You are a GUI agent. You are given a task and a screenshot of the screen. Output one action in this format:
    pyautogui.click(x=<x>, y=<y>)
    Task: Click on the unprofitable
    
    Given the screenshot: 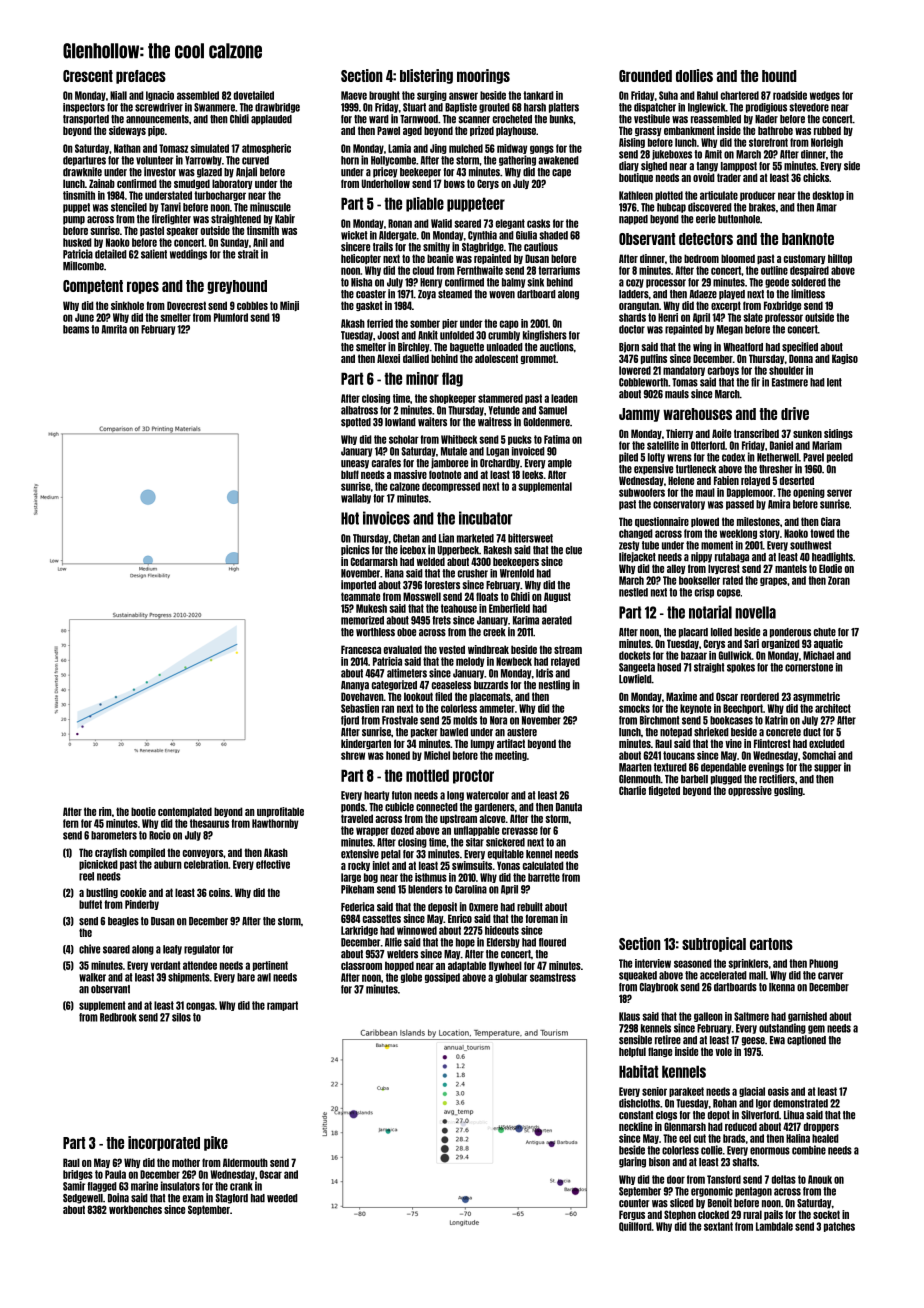 What is the action you would take?
    pyautogui.click(x=280, y=812)
